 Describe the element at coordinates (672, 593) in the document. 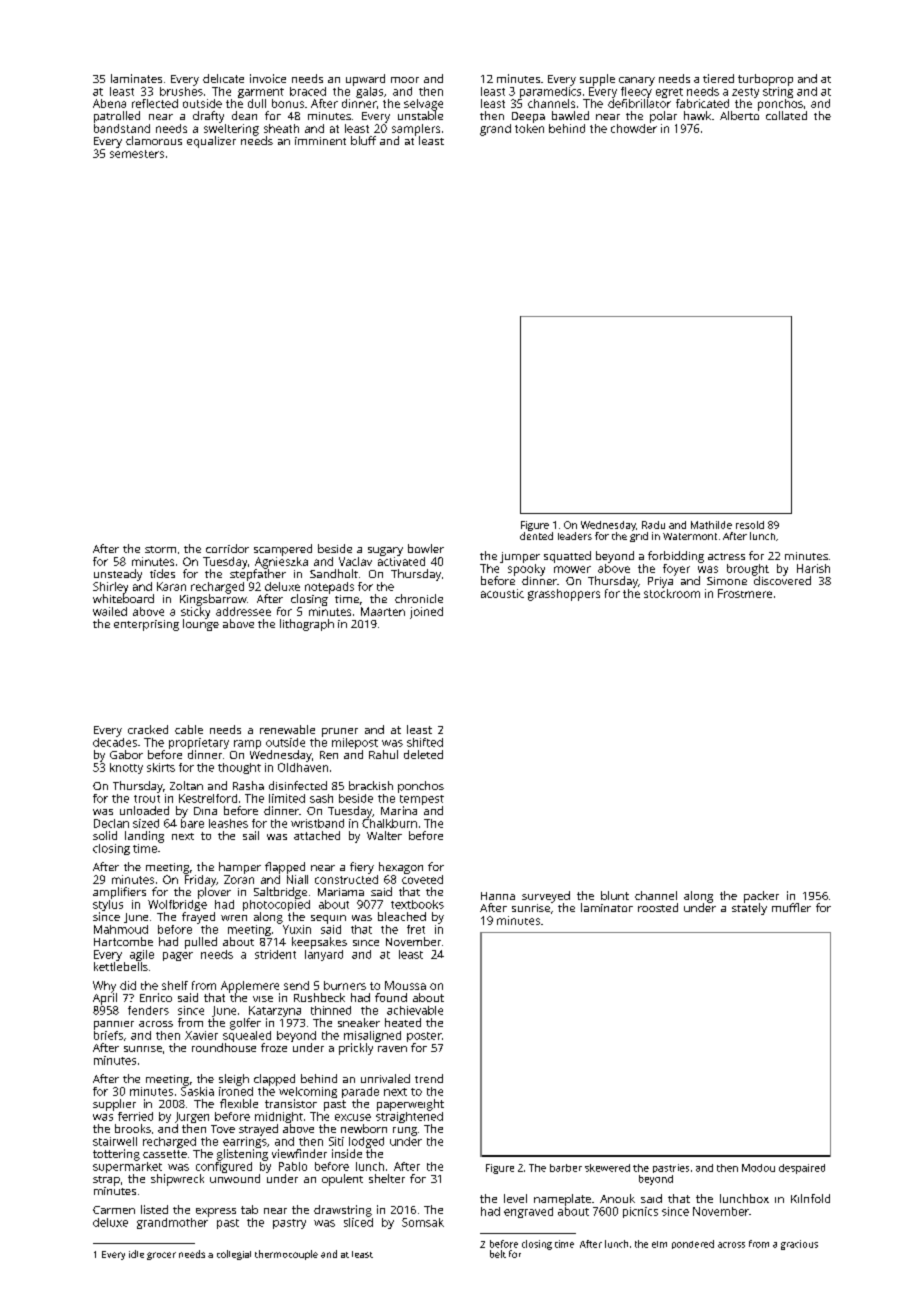

I see `stockroom` at that location.
